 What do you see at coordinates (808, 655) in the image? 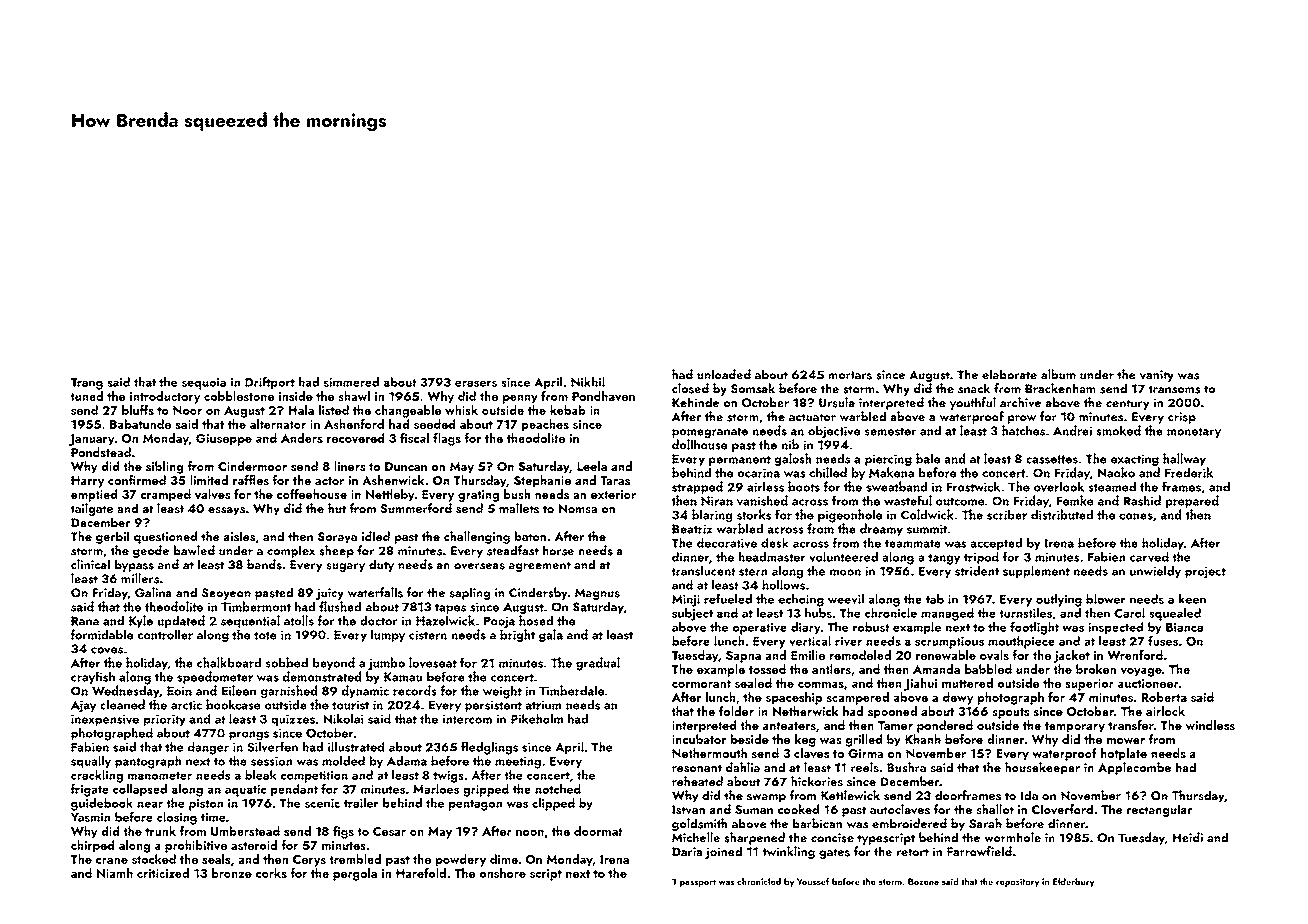
I see `Emilie` at bounding box center [808, 655].
